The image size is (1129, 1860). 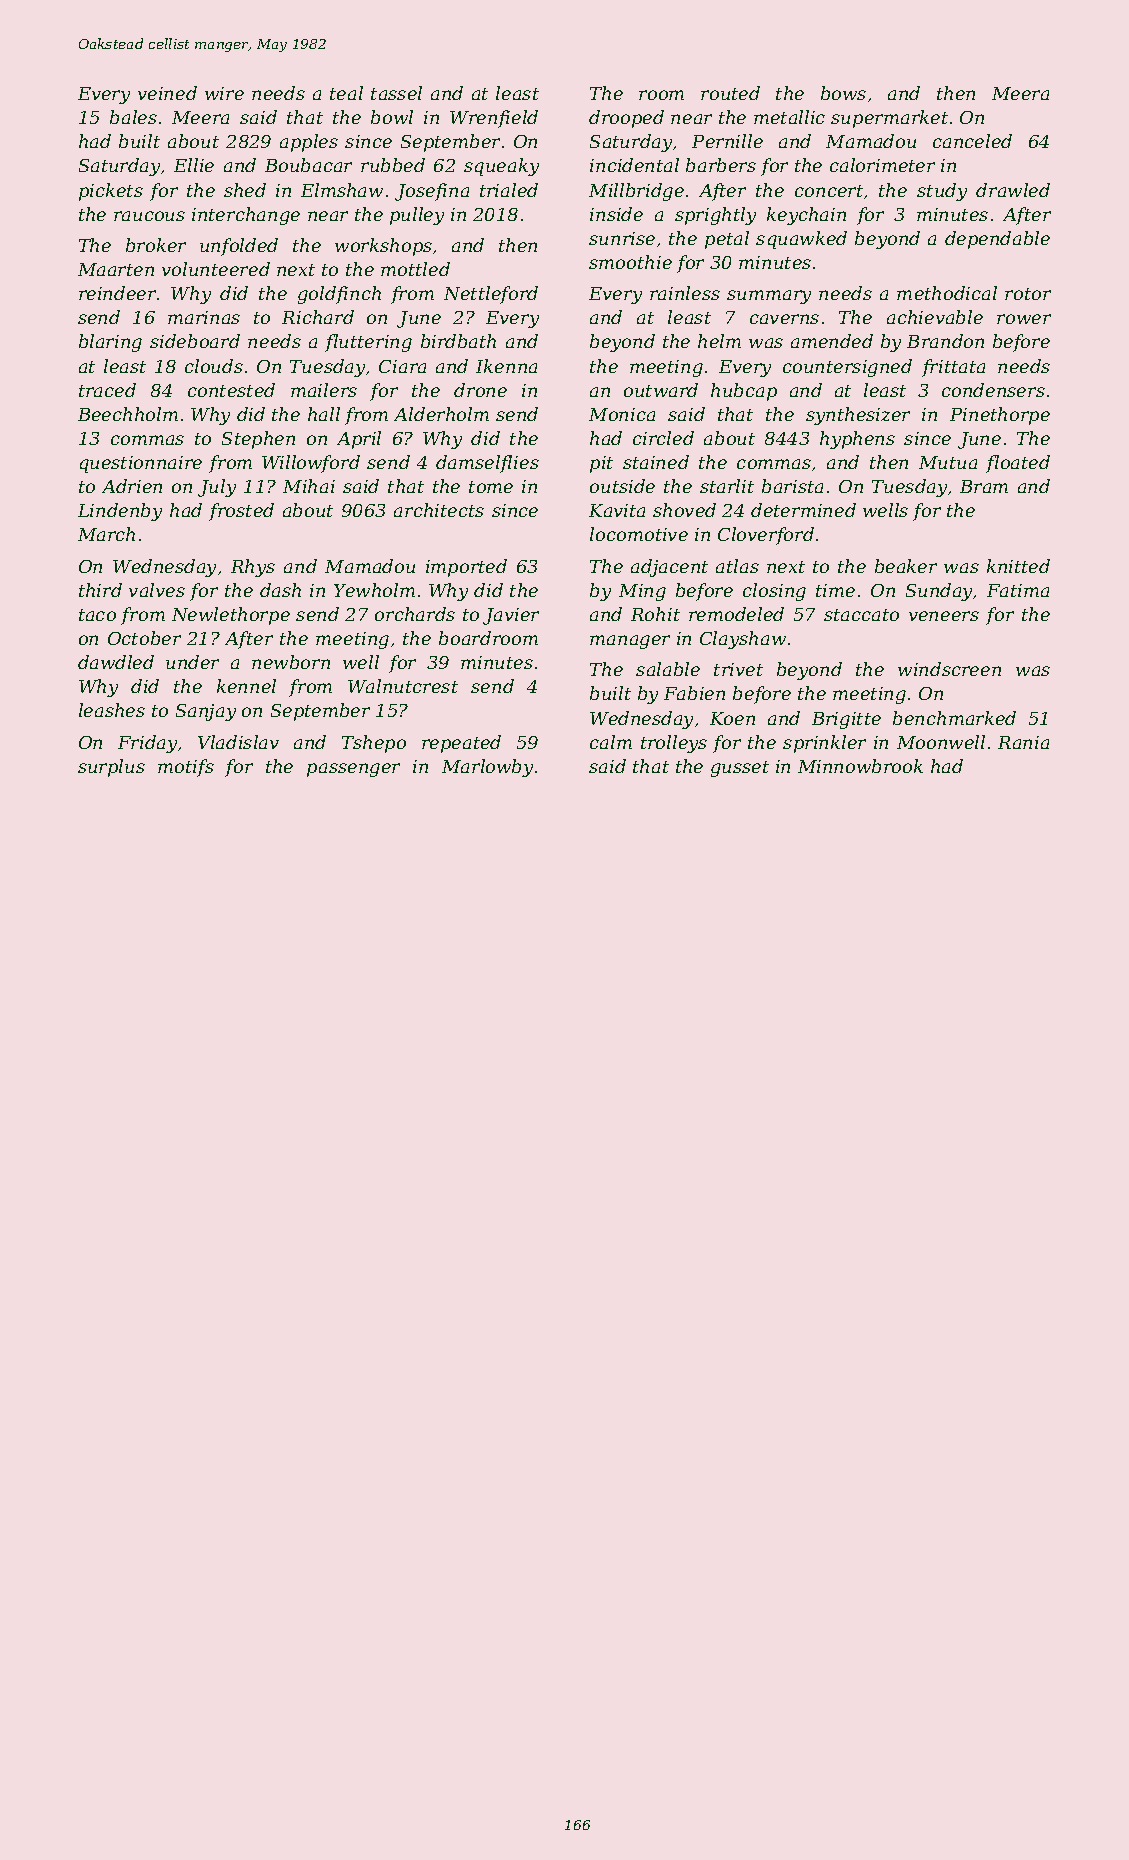 I want to click on dawdled, so click(x=116, y=662).
